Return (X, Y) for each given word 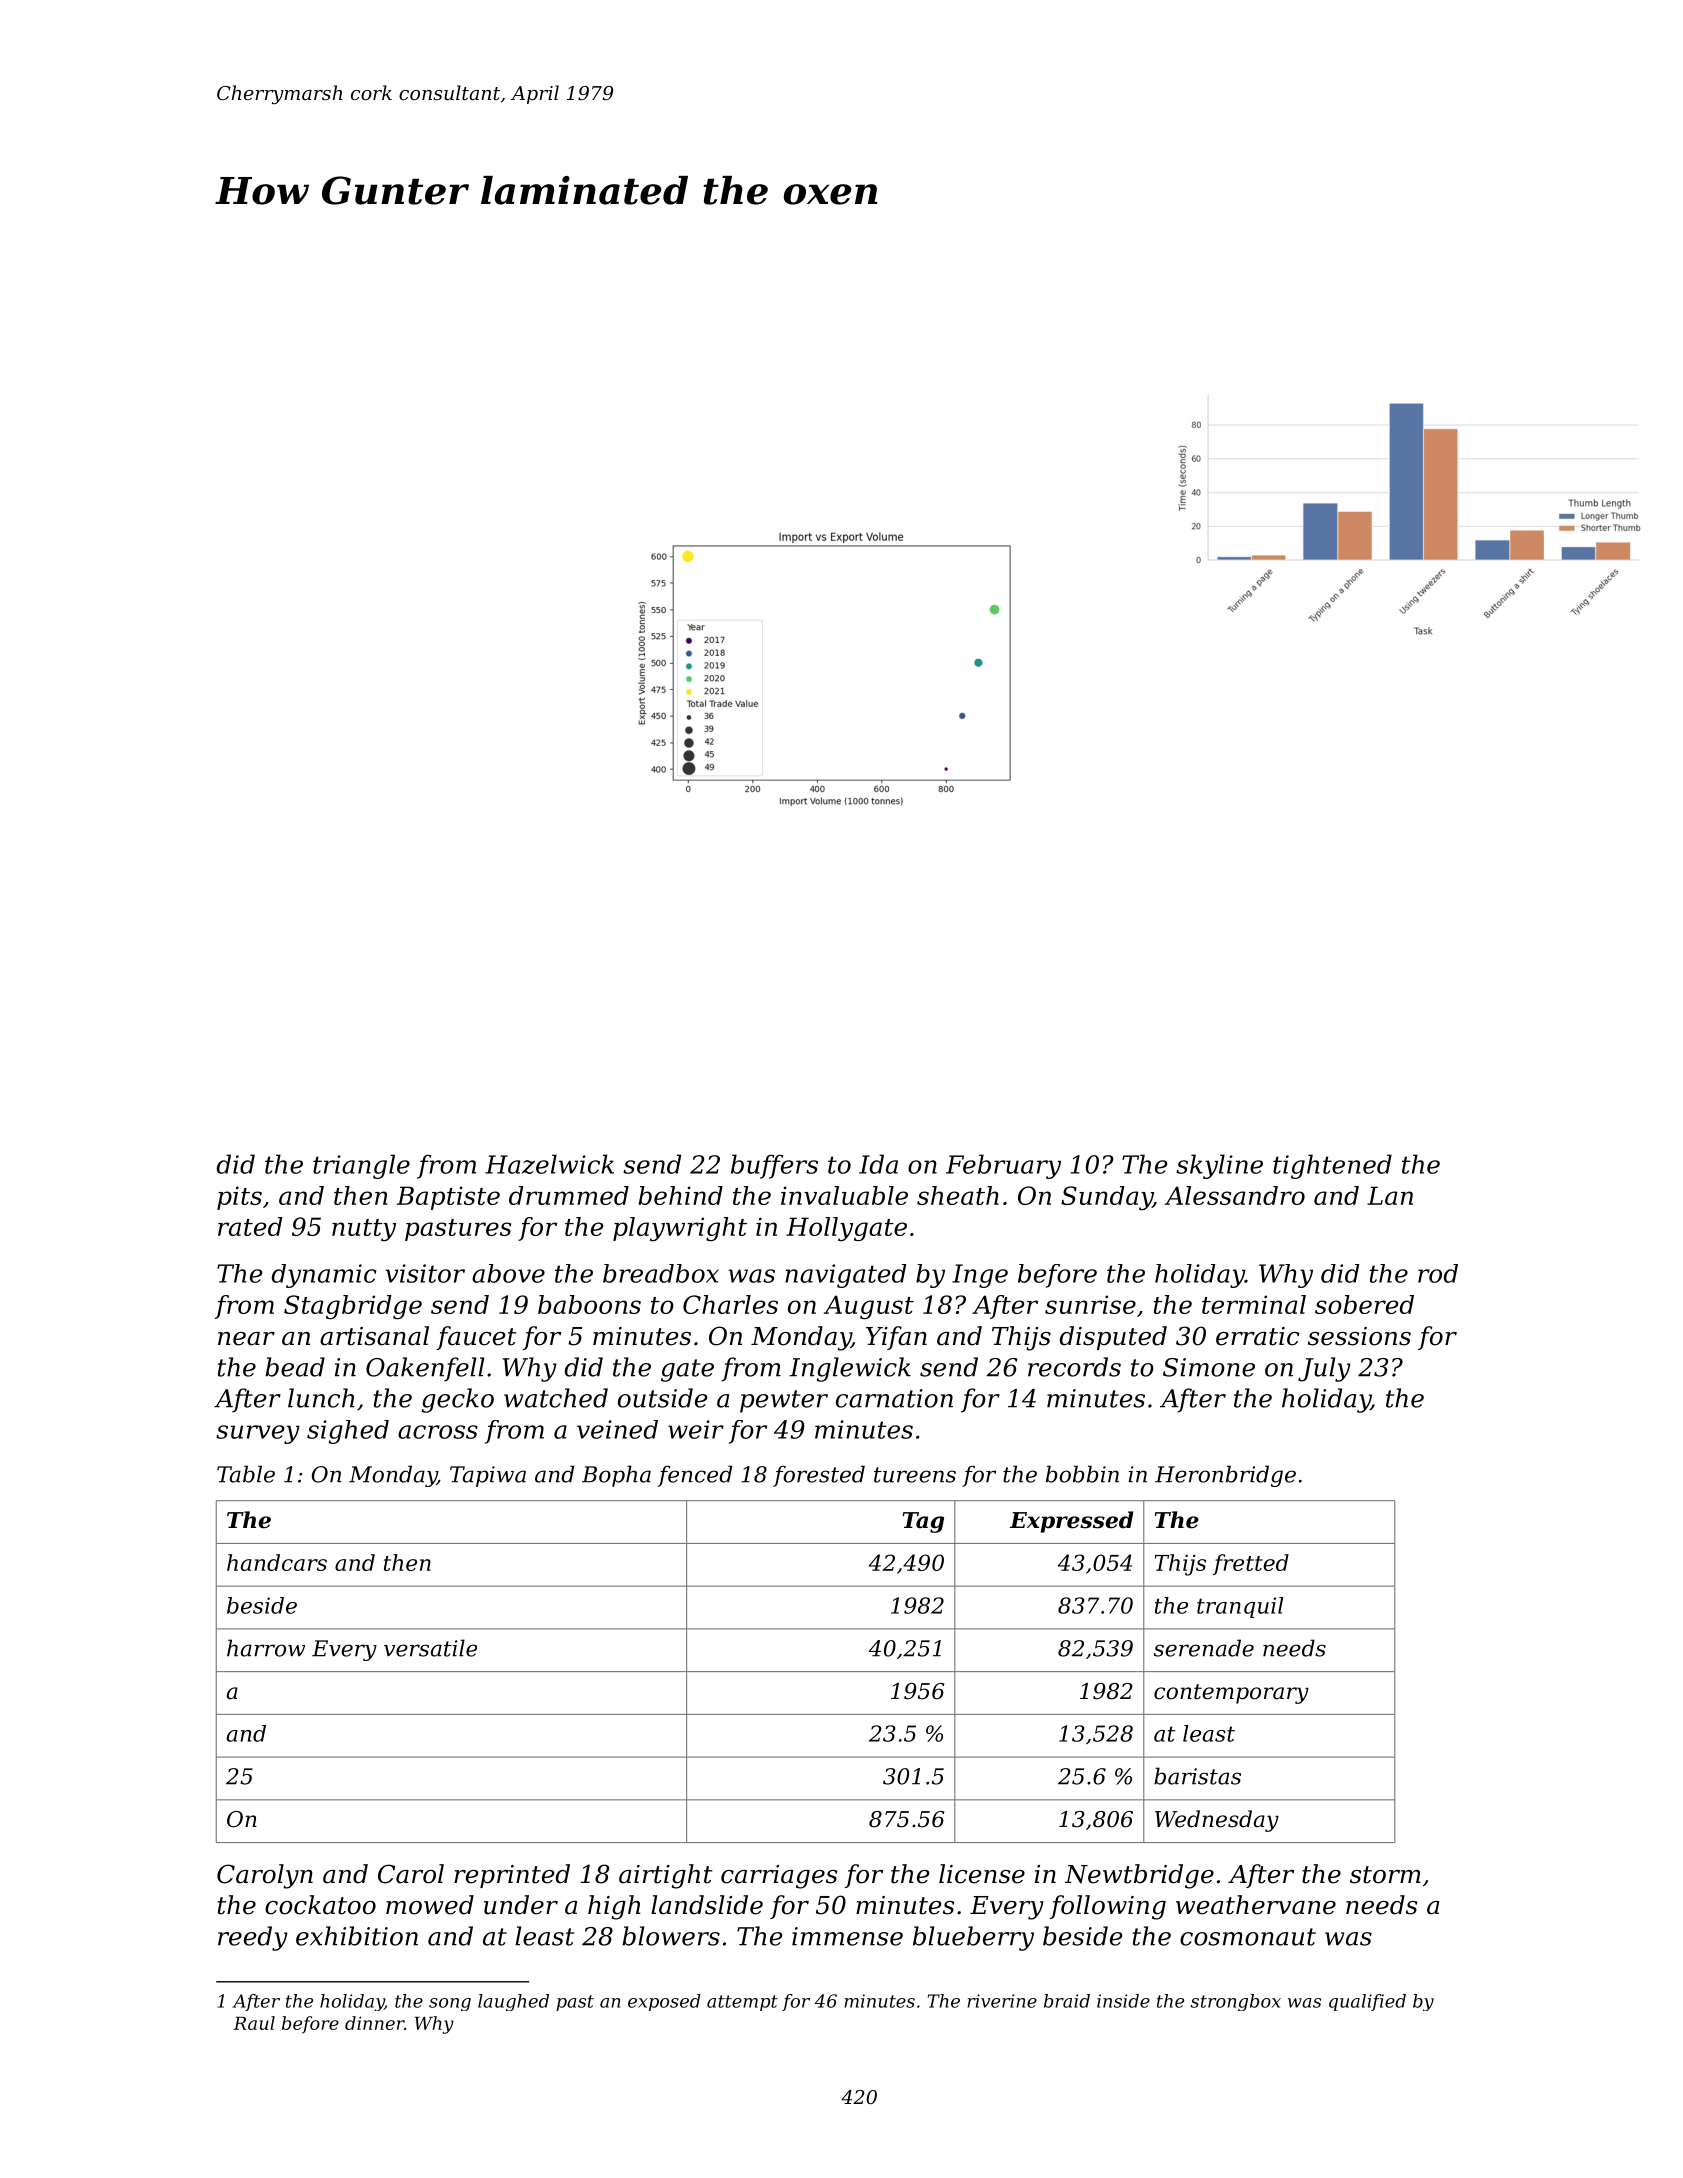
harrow (266, 1648)
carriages (779, 1877)
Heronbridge (1225, 1476)
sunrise (1090, 1304)
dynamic (324, 1276)
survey (258, 1434)
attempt (742, 2003)
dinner (374, 2023)
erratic (1258, 1336)
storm (1385, 1875)
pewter (784, 1401)
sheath (958, 1195)
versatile (430, 1648)
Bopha (616, 1476)
